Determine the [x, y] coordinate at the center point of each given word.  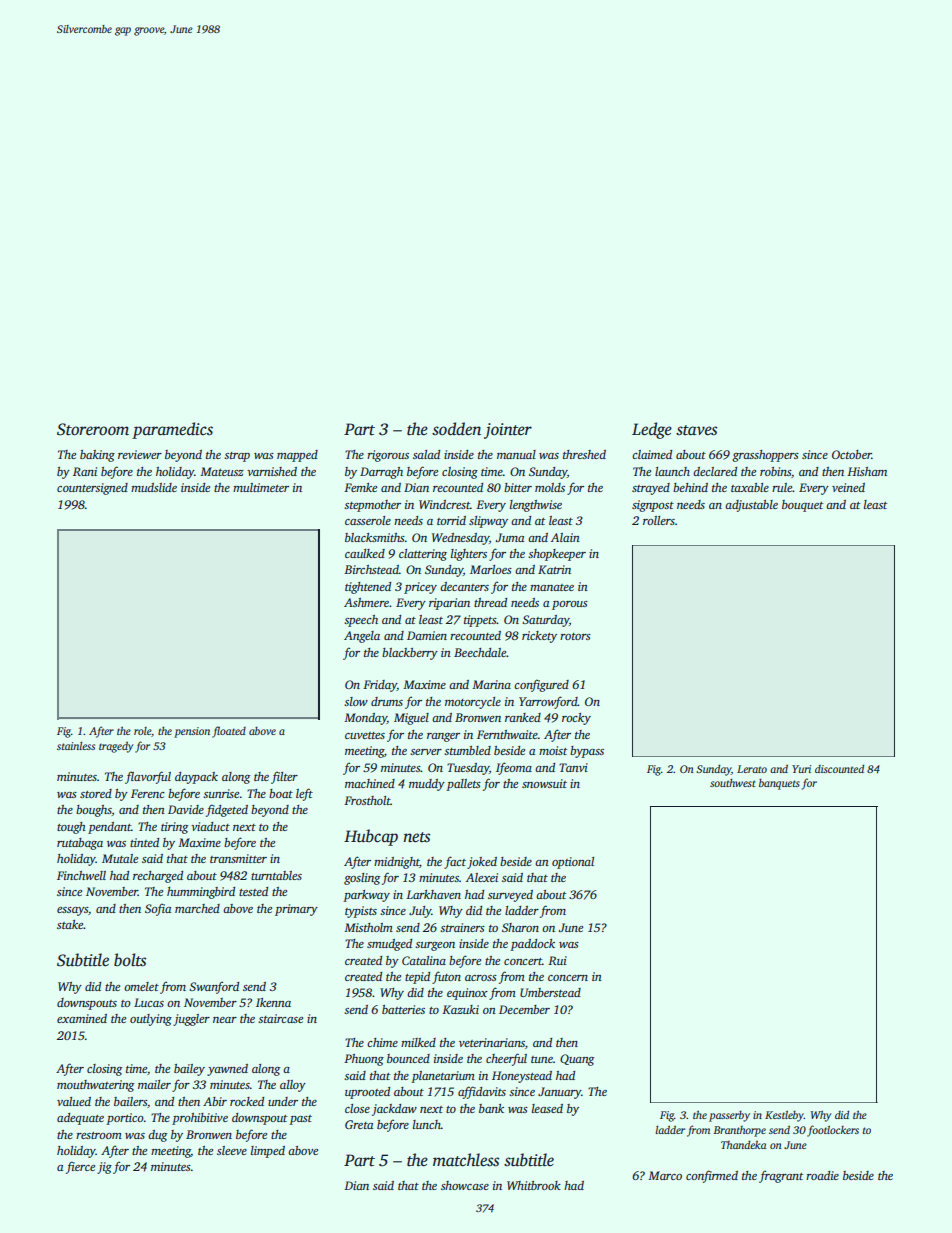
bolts [130, 960]
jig [104, 1168]
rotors [575, 636]
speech [361, 621]
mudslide [154, 487]
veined [848, 487]
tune [542, 1059]
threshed [584, 454]
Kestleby [784, 1116]
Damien [427, 635]
